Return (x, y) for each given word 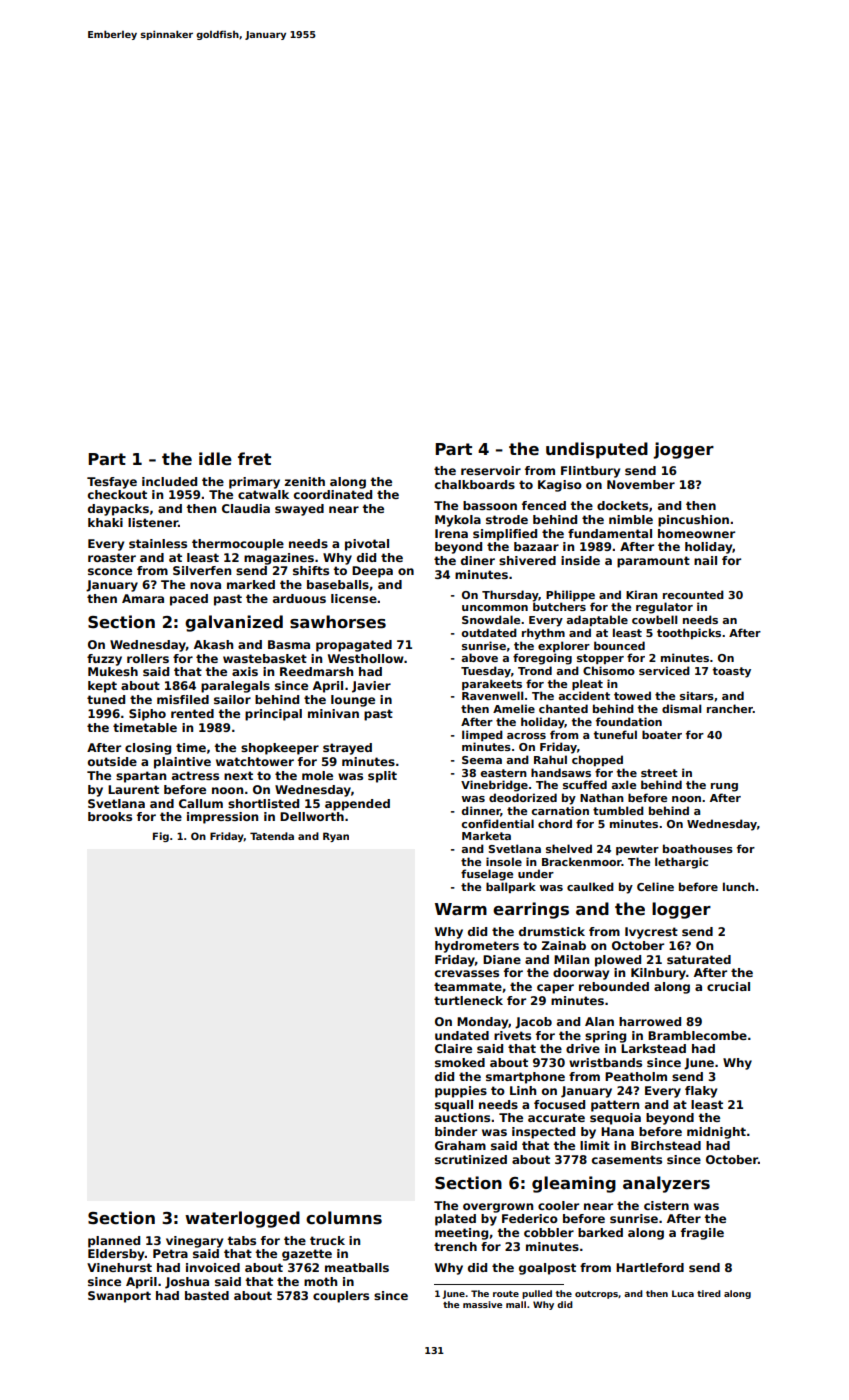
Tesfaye (112, 483)
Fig (161, 837)
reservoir (491, 470)
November (641, 484)
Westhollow (366, 658)
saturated (699, 959)
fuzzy (104, 660)
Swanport (119, 1297)
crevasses (467, 973)
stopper (600, 659)
